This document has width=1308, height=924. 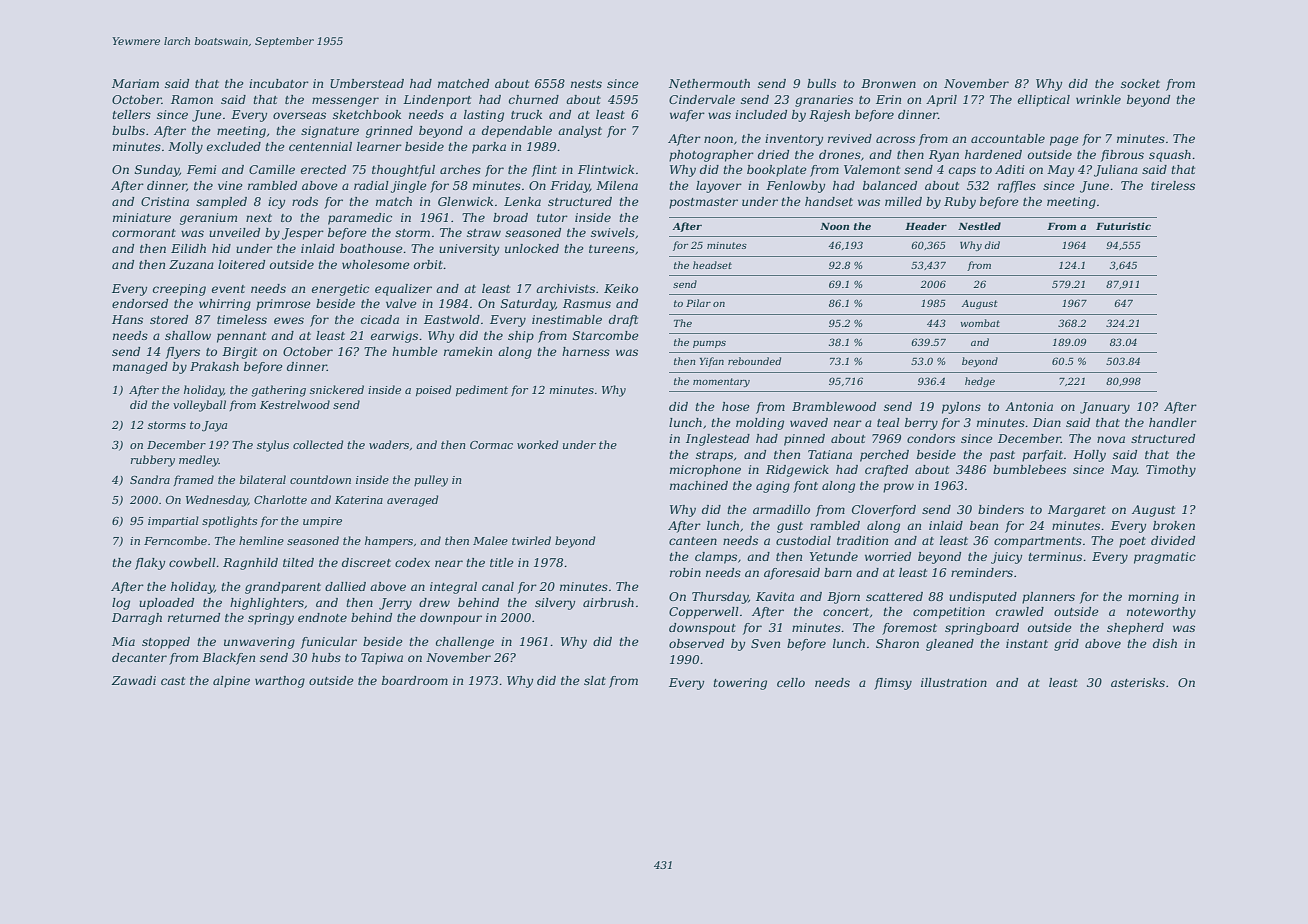 I want to click on molding, so click(x=760, y=424).
